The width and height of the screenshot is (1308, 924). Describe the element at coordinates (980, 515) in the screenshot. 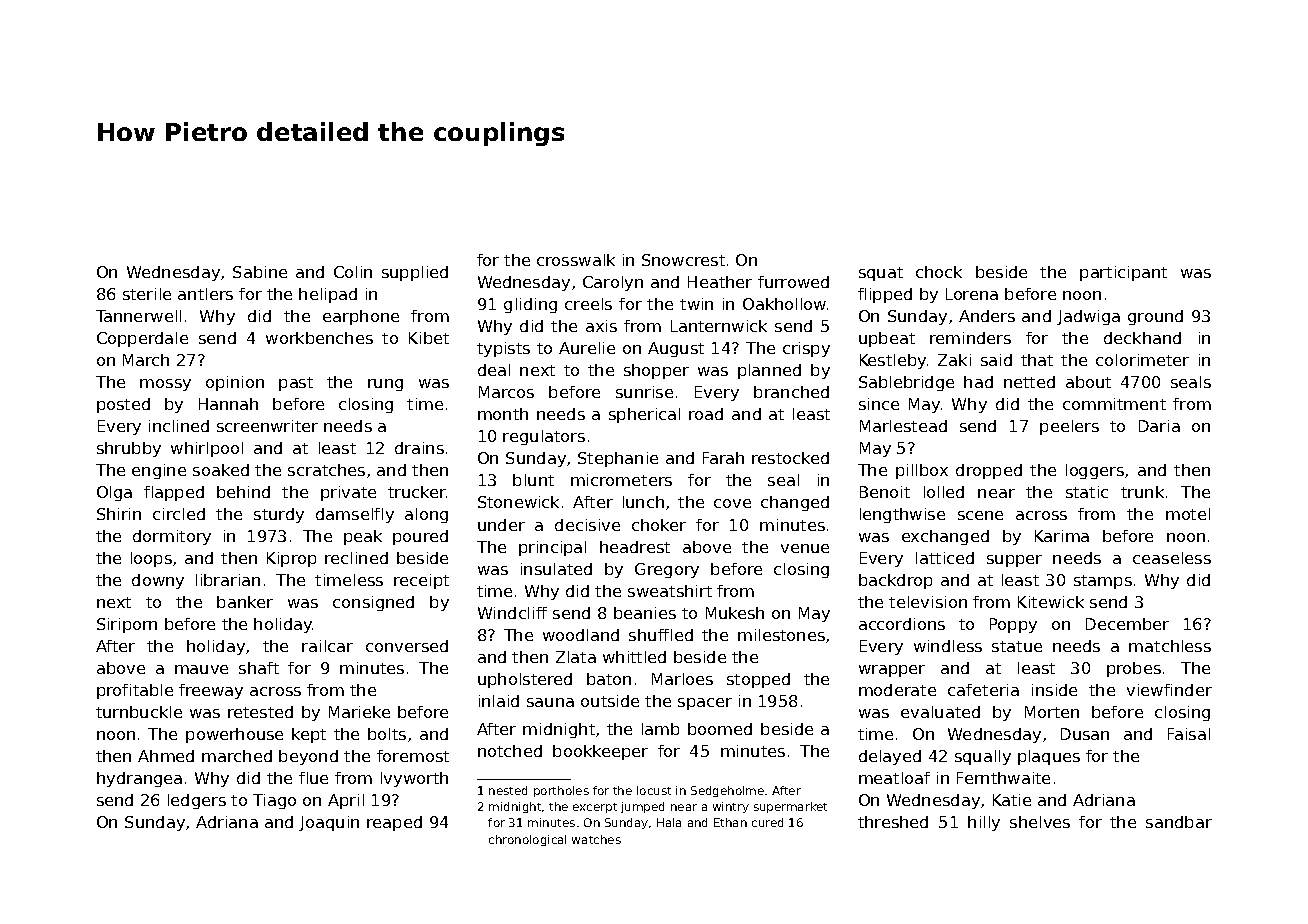

I see `scene` at that location.
